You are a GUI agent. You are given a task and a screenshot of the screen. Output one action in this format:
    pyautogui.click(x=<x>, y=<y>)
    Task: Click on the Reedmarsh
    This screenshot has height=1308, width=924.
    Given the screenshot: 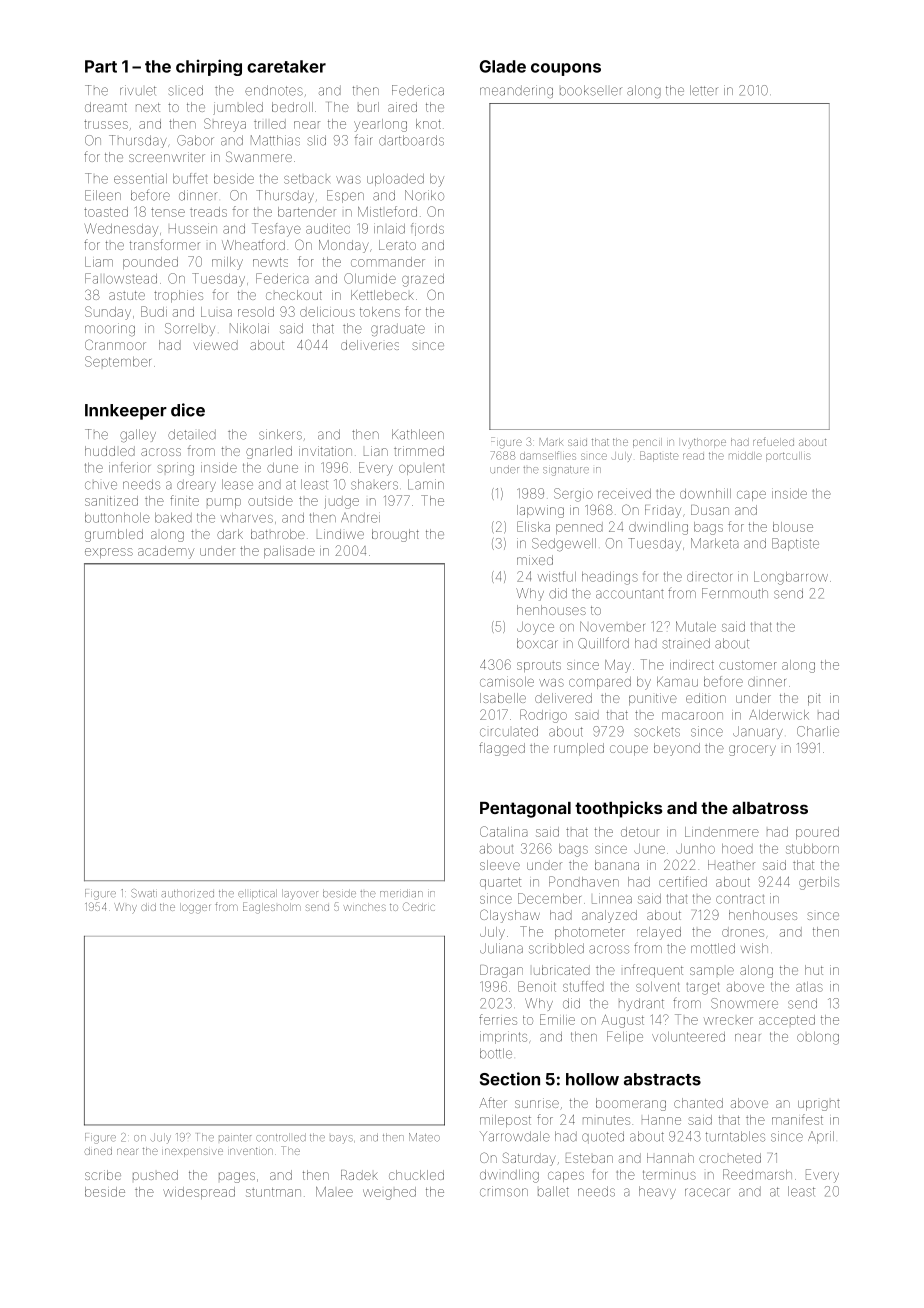 What is the action you would take?
    pyautogui.click(x=757, y=1174)
